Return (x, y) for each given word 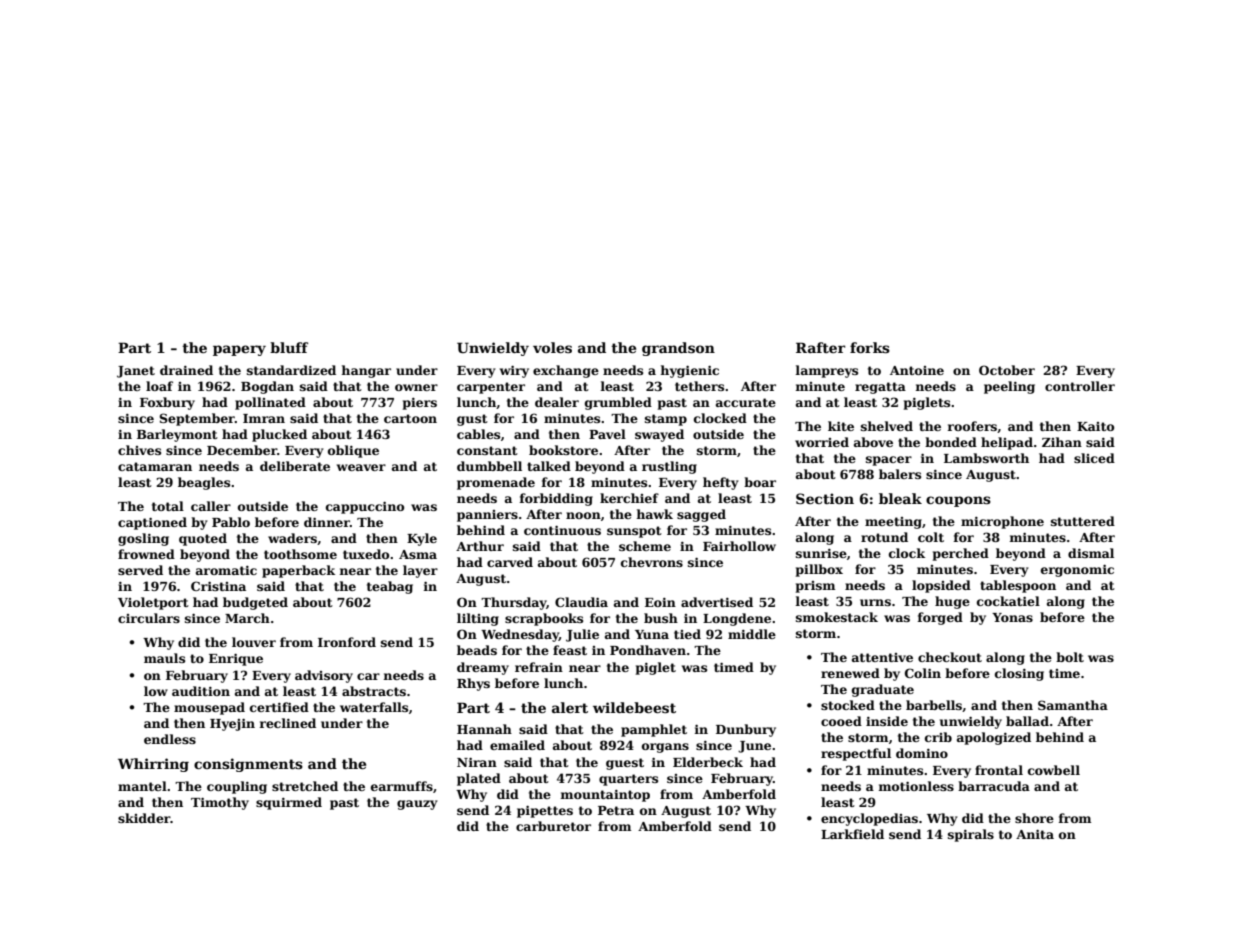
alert (570, 707)
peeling (1009, 387)
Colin (923, 673)
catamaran (155, 466)
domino (922, 753)
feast (570, 650)
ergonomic (1077, 570)
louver (254, 642)
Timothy (220, 803)
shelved (887, 426)
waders (292, 538)
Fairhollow (739, 546)
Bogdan (267, 387)
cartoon (410, 418)
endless (170, 739)
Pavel (607, 434)
